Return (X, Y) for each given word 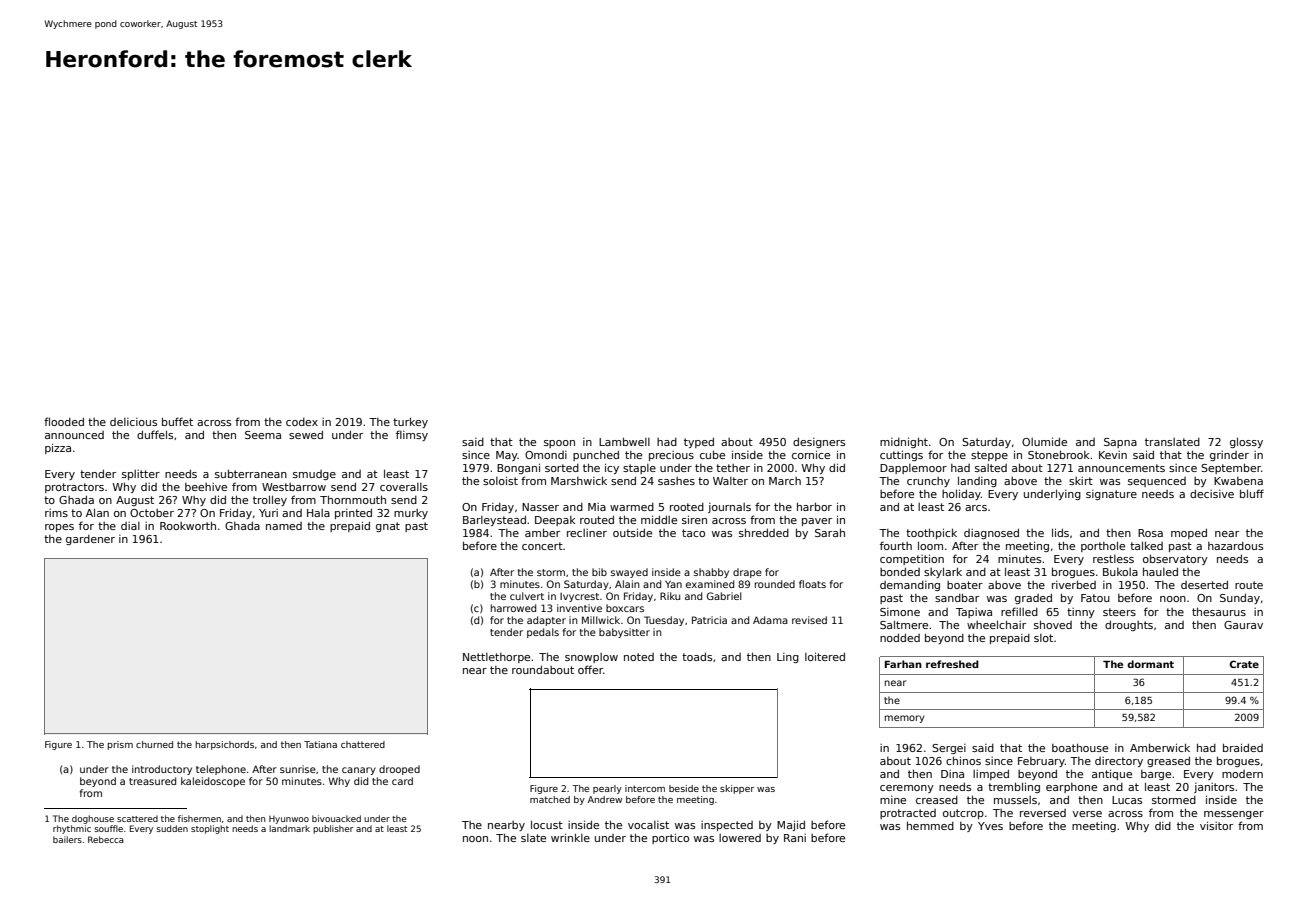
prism (120, 745)
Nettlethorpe (496, 658)
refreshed (952, 664)
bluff (1252, 493)
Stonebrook (1058, 454)
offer (590, 669)
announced (74, 435)
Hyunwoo (289, 820)
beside (684, 788)
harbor (814, 506)
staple (639, 469)
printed (353, 513)
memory (905, 719)
